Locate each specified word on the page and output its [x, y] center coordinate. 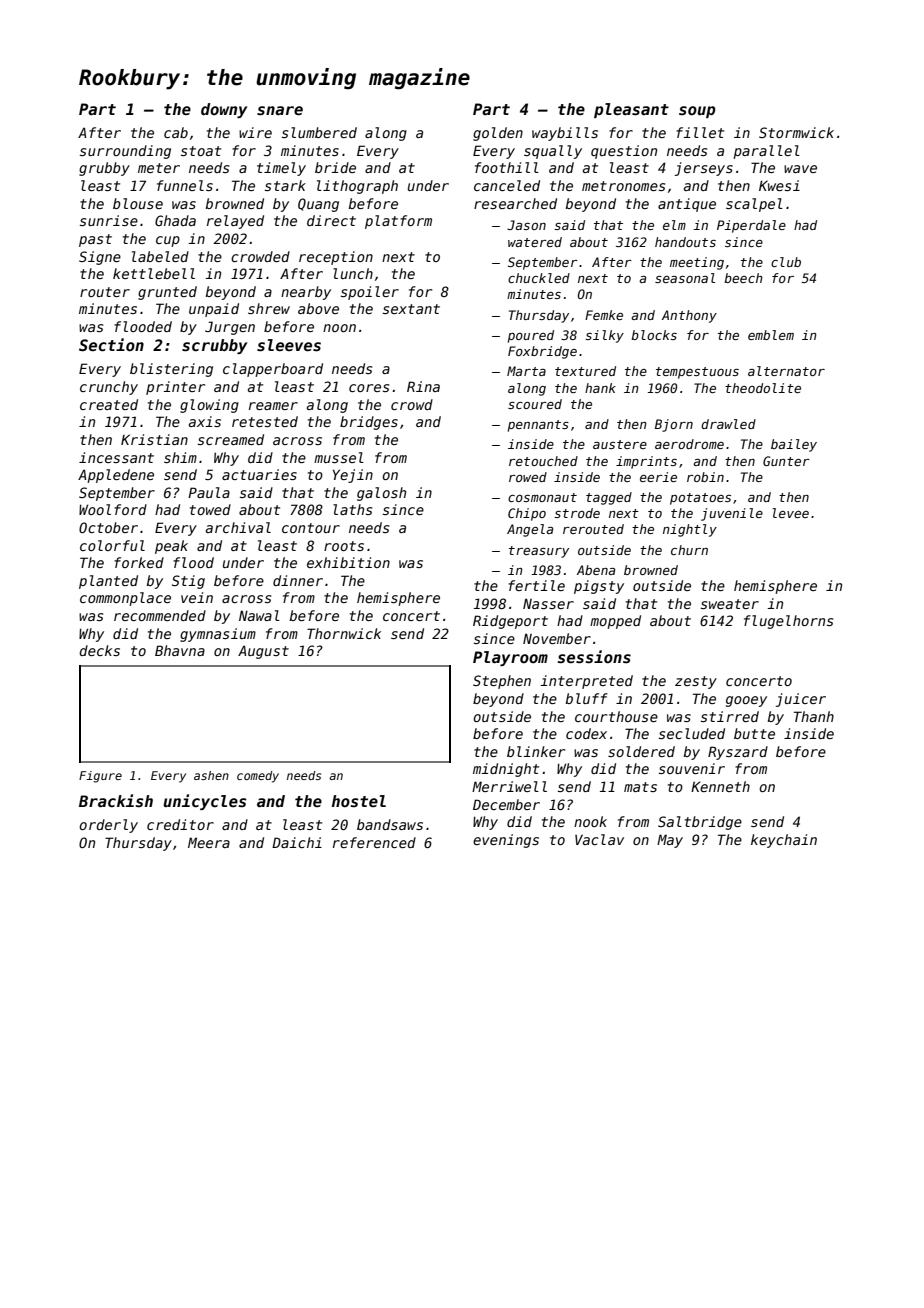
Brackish [116, 800]
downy [224, 110]
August [263, 652]
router [105, 292]
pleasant [631, 110]
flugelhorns [788, 622]
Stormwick [796, 132]
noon [339, 328]
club [786, 262]
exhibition [348, 562]
